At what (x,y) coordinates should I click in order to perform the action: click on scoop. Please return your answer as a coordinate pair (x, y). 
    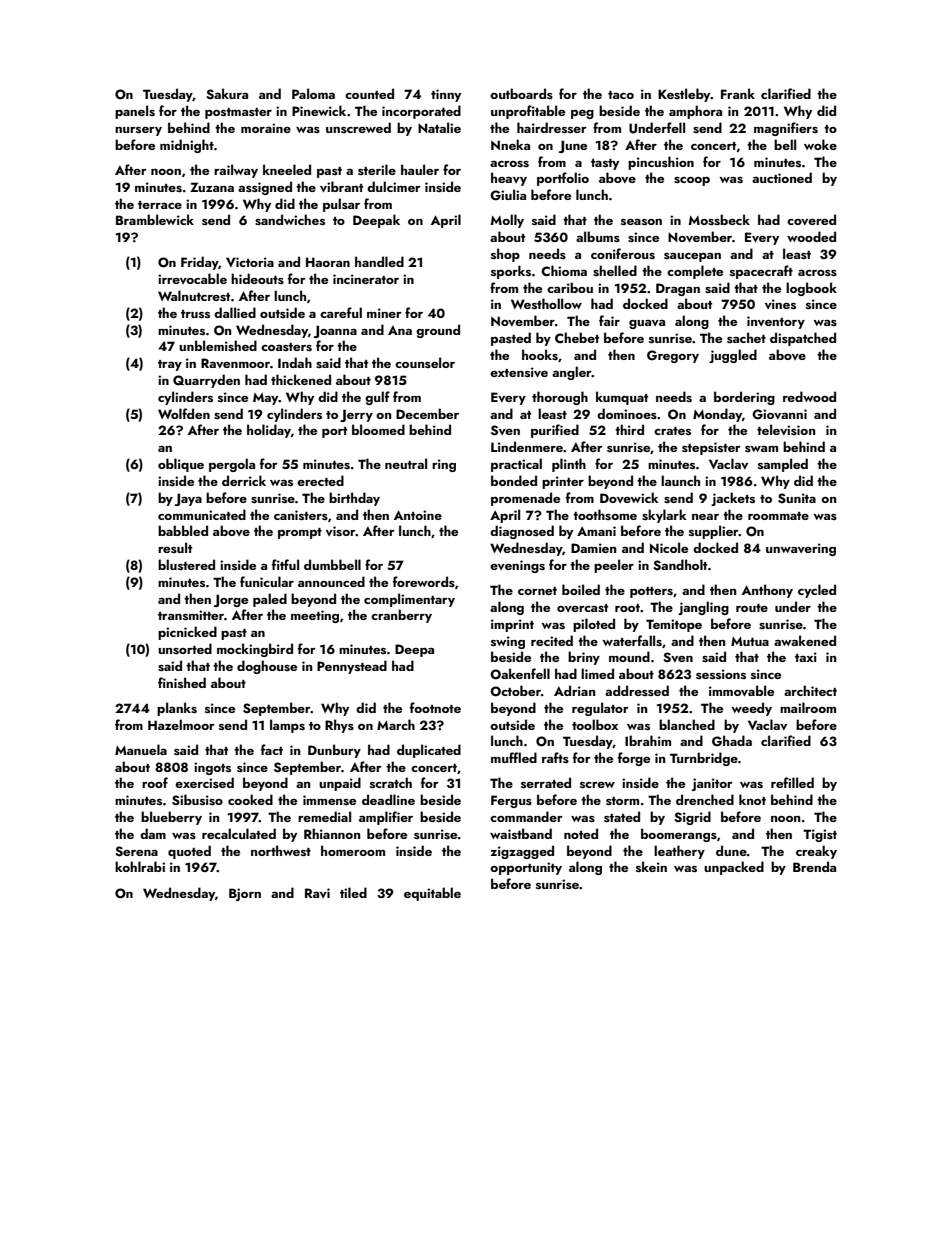
    Looking at the image, I should click on (692, 181).
